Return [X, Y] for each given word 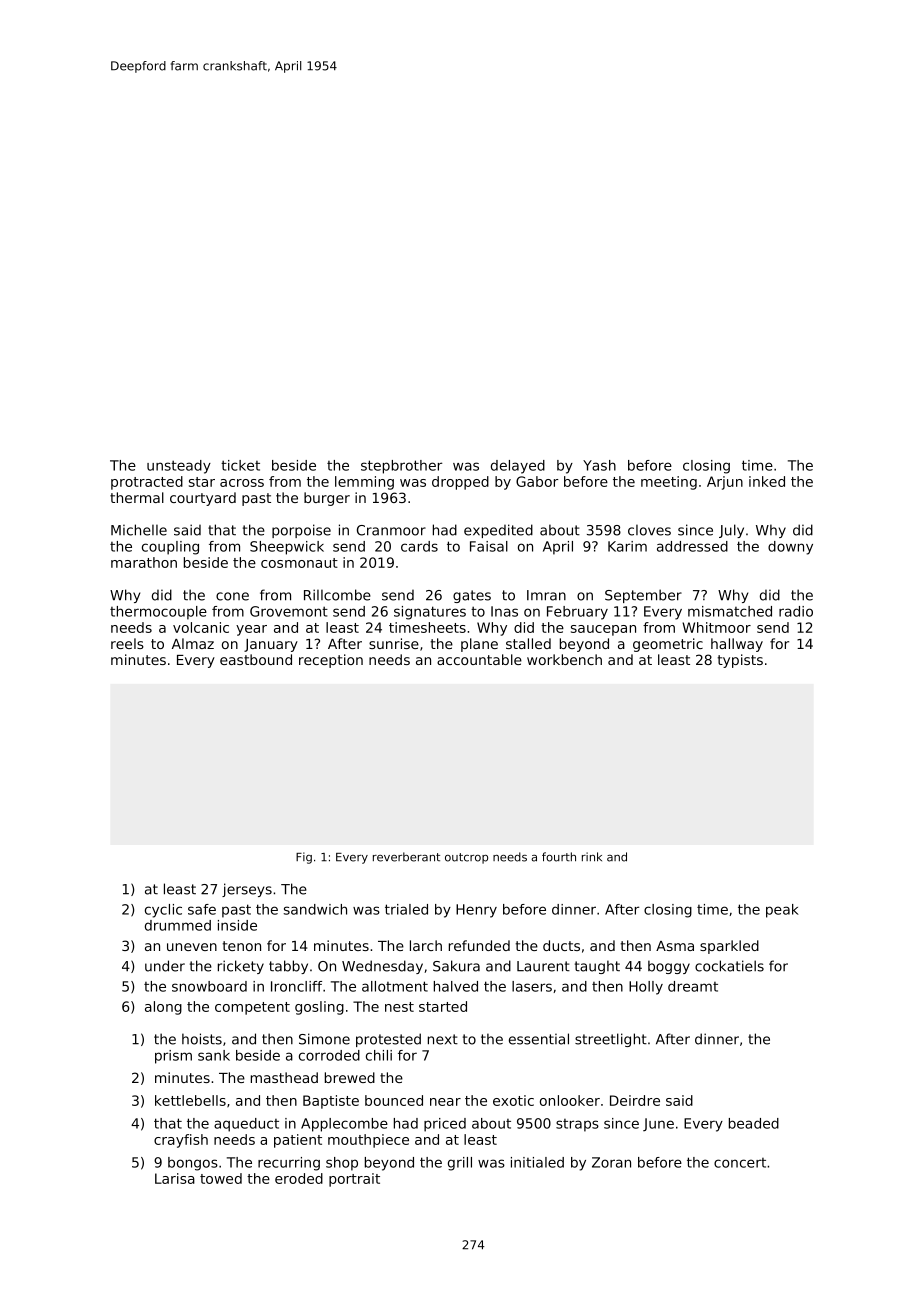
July [731, 531]
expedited [498, 531]
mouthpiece [368, 1141]
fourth [559, 857]
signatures [430, 613]
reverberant [406, 857]
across [242, 483]
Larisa [175, 1178]
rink [592, 856]
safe [202, 909]
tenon [242, 946]
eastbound [256, 659]
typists [740, 661]
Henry [476, 911]
